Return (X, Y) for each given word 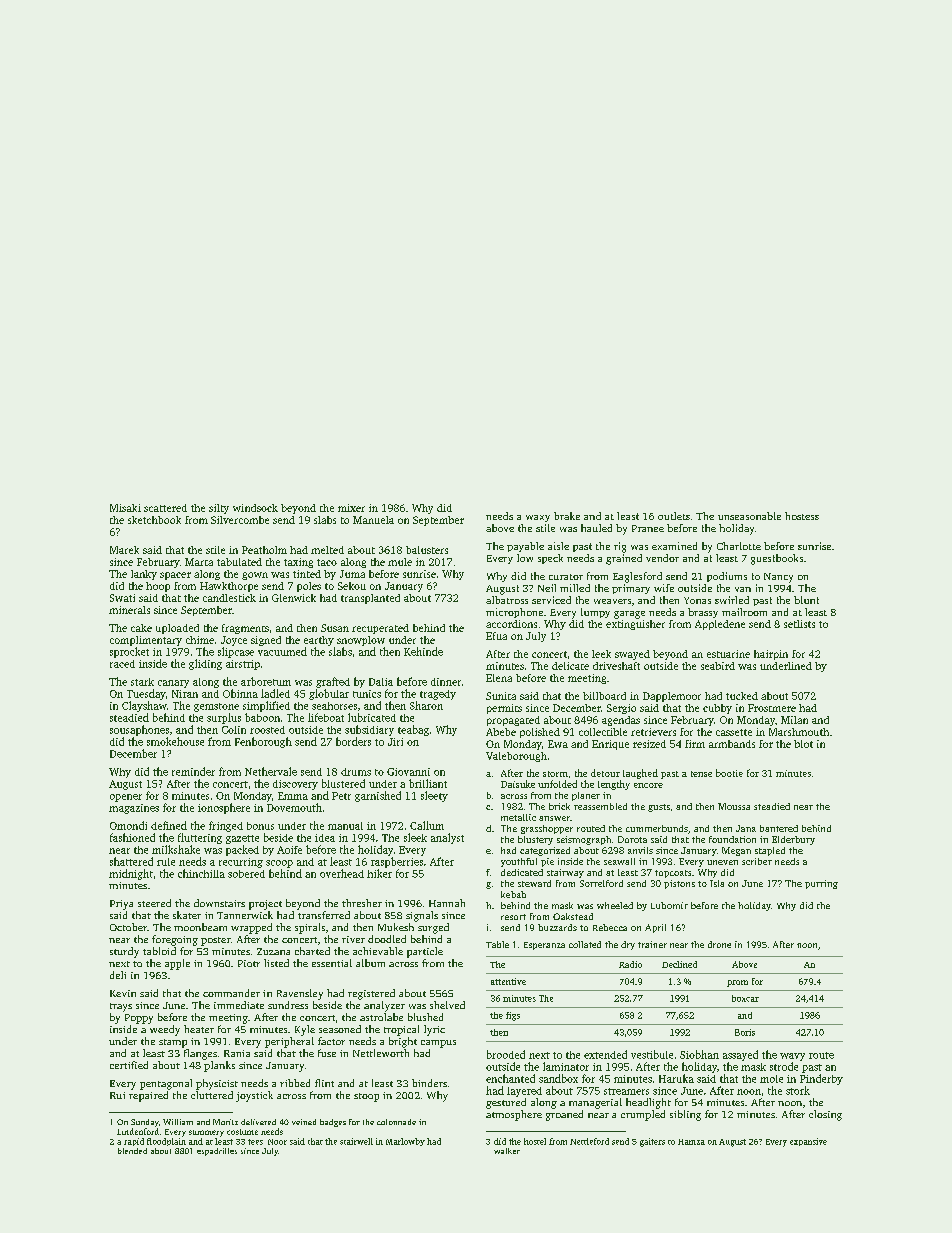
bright (403, 1042)
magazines (134, 809)
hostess (802, 516)
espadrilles (217, 1152)
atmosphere (514, 1115)
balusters (427, 550)
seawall (619, 861)
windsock (255, 508)
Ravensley (300, 994)
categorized (545, 851)
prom (737, 983)
